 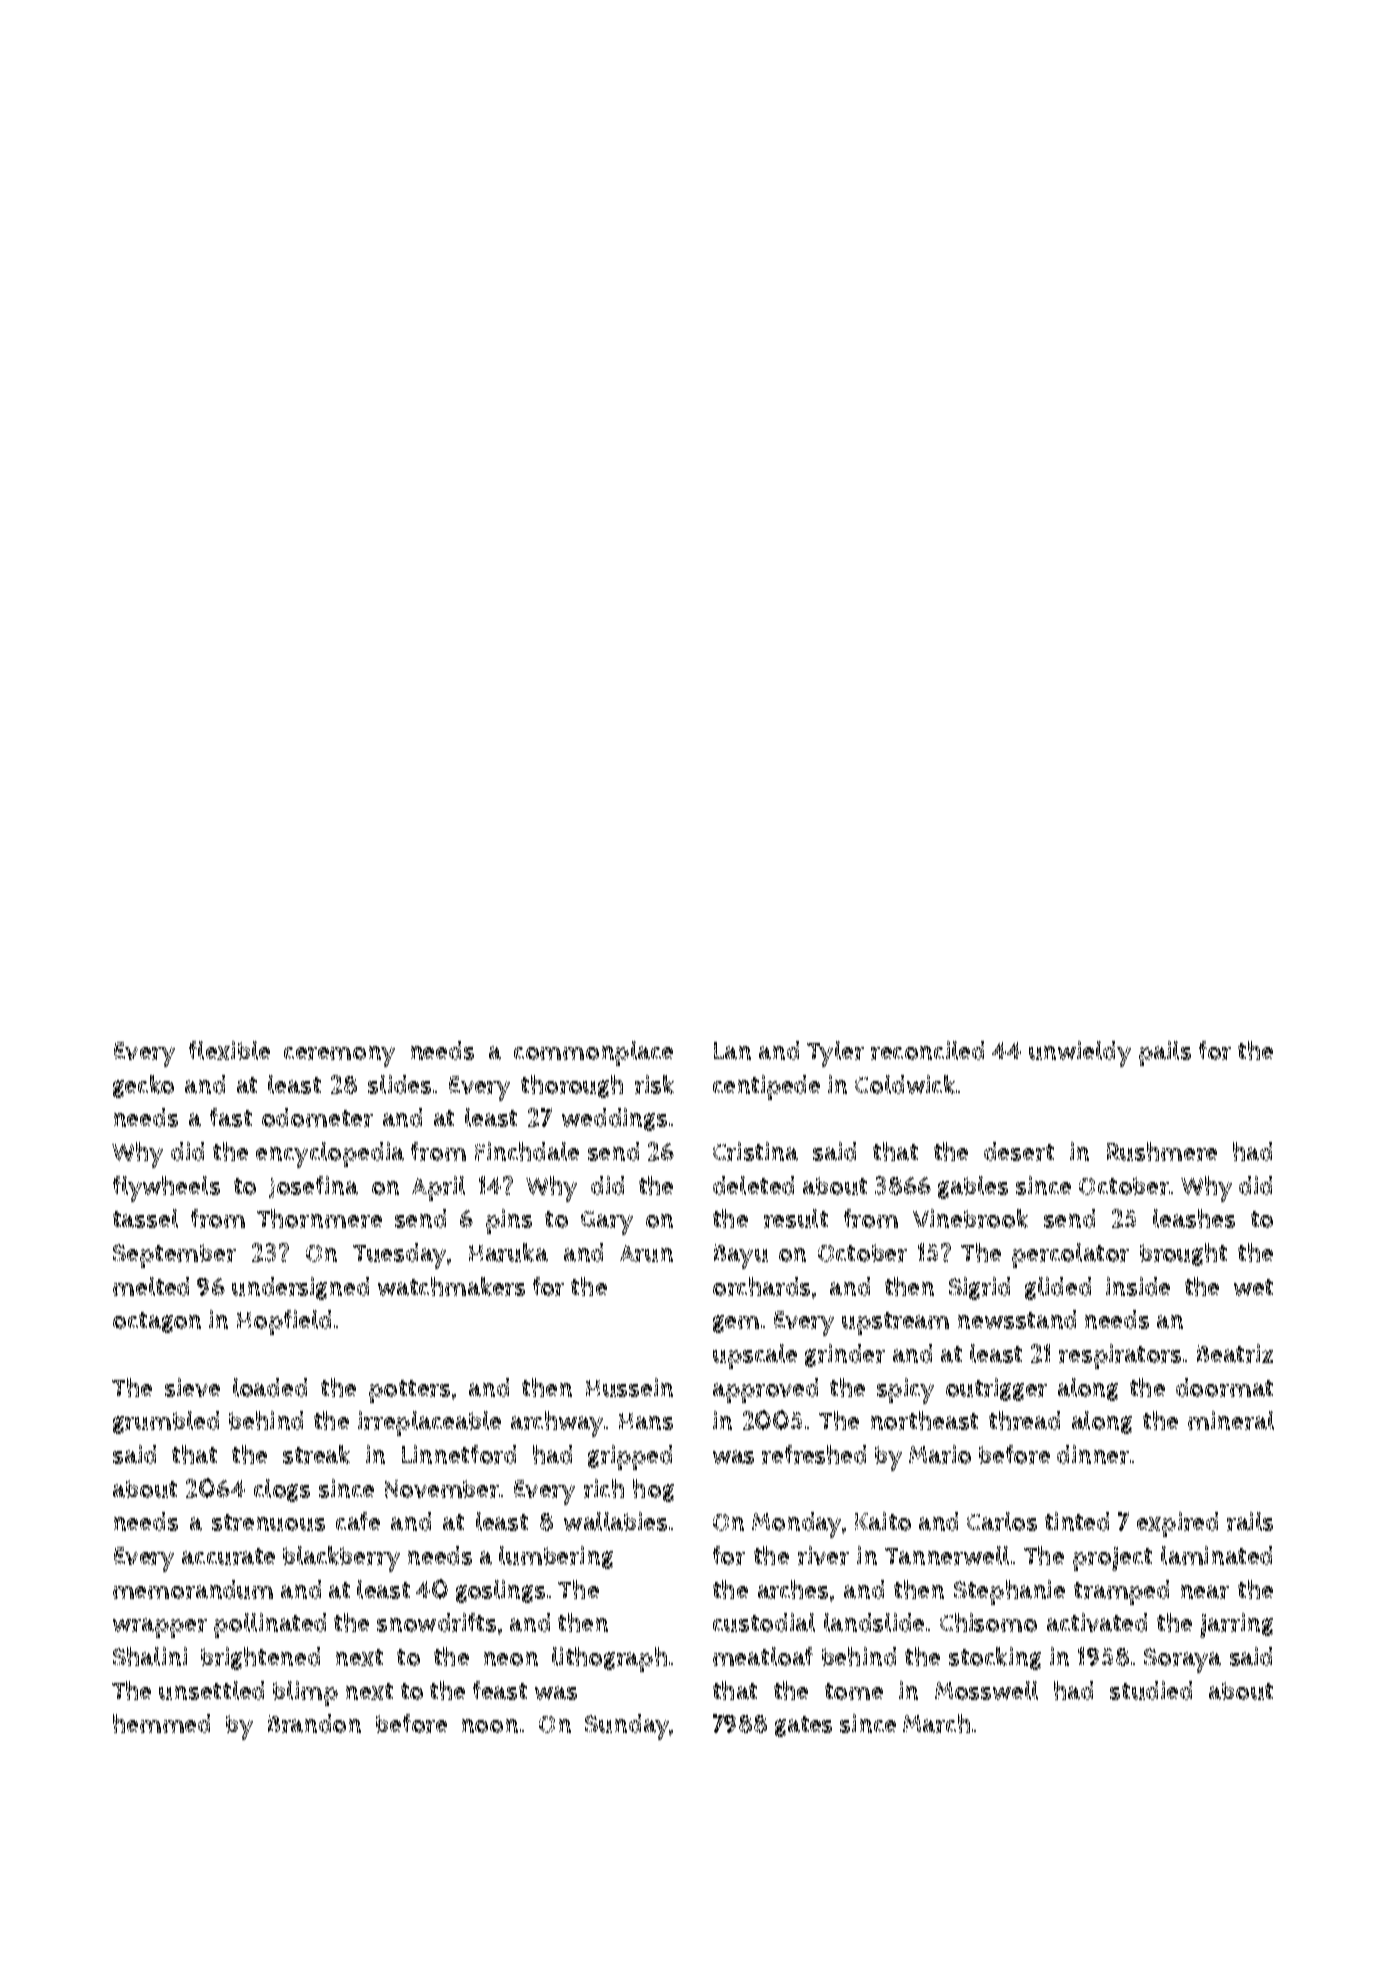 What do you see at coordinates (814, 1454) in the screenshot?
I see `refreshed` at bounding box center [814, 1454].
